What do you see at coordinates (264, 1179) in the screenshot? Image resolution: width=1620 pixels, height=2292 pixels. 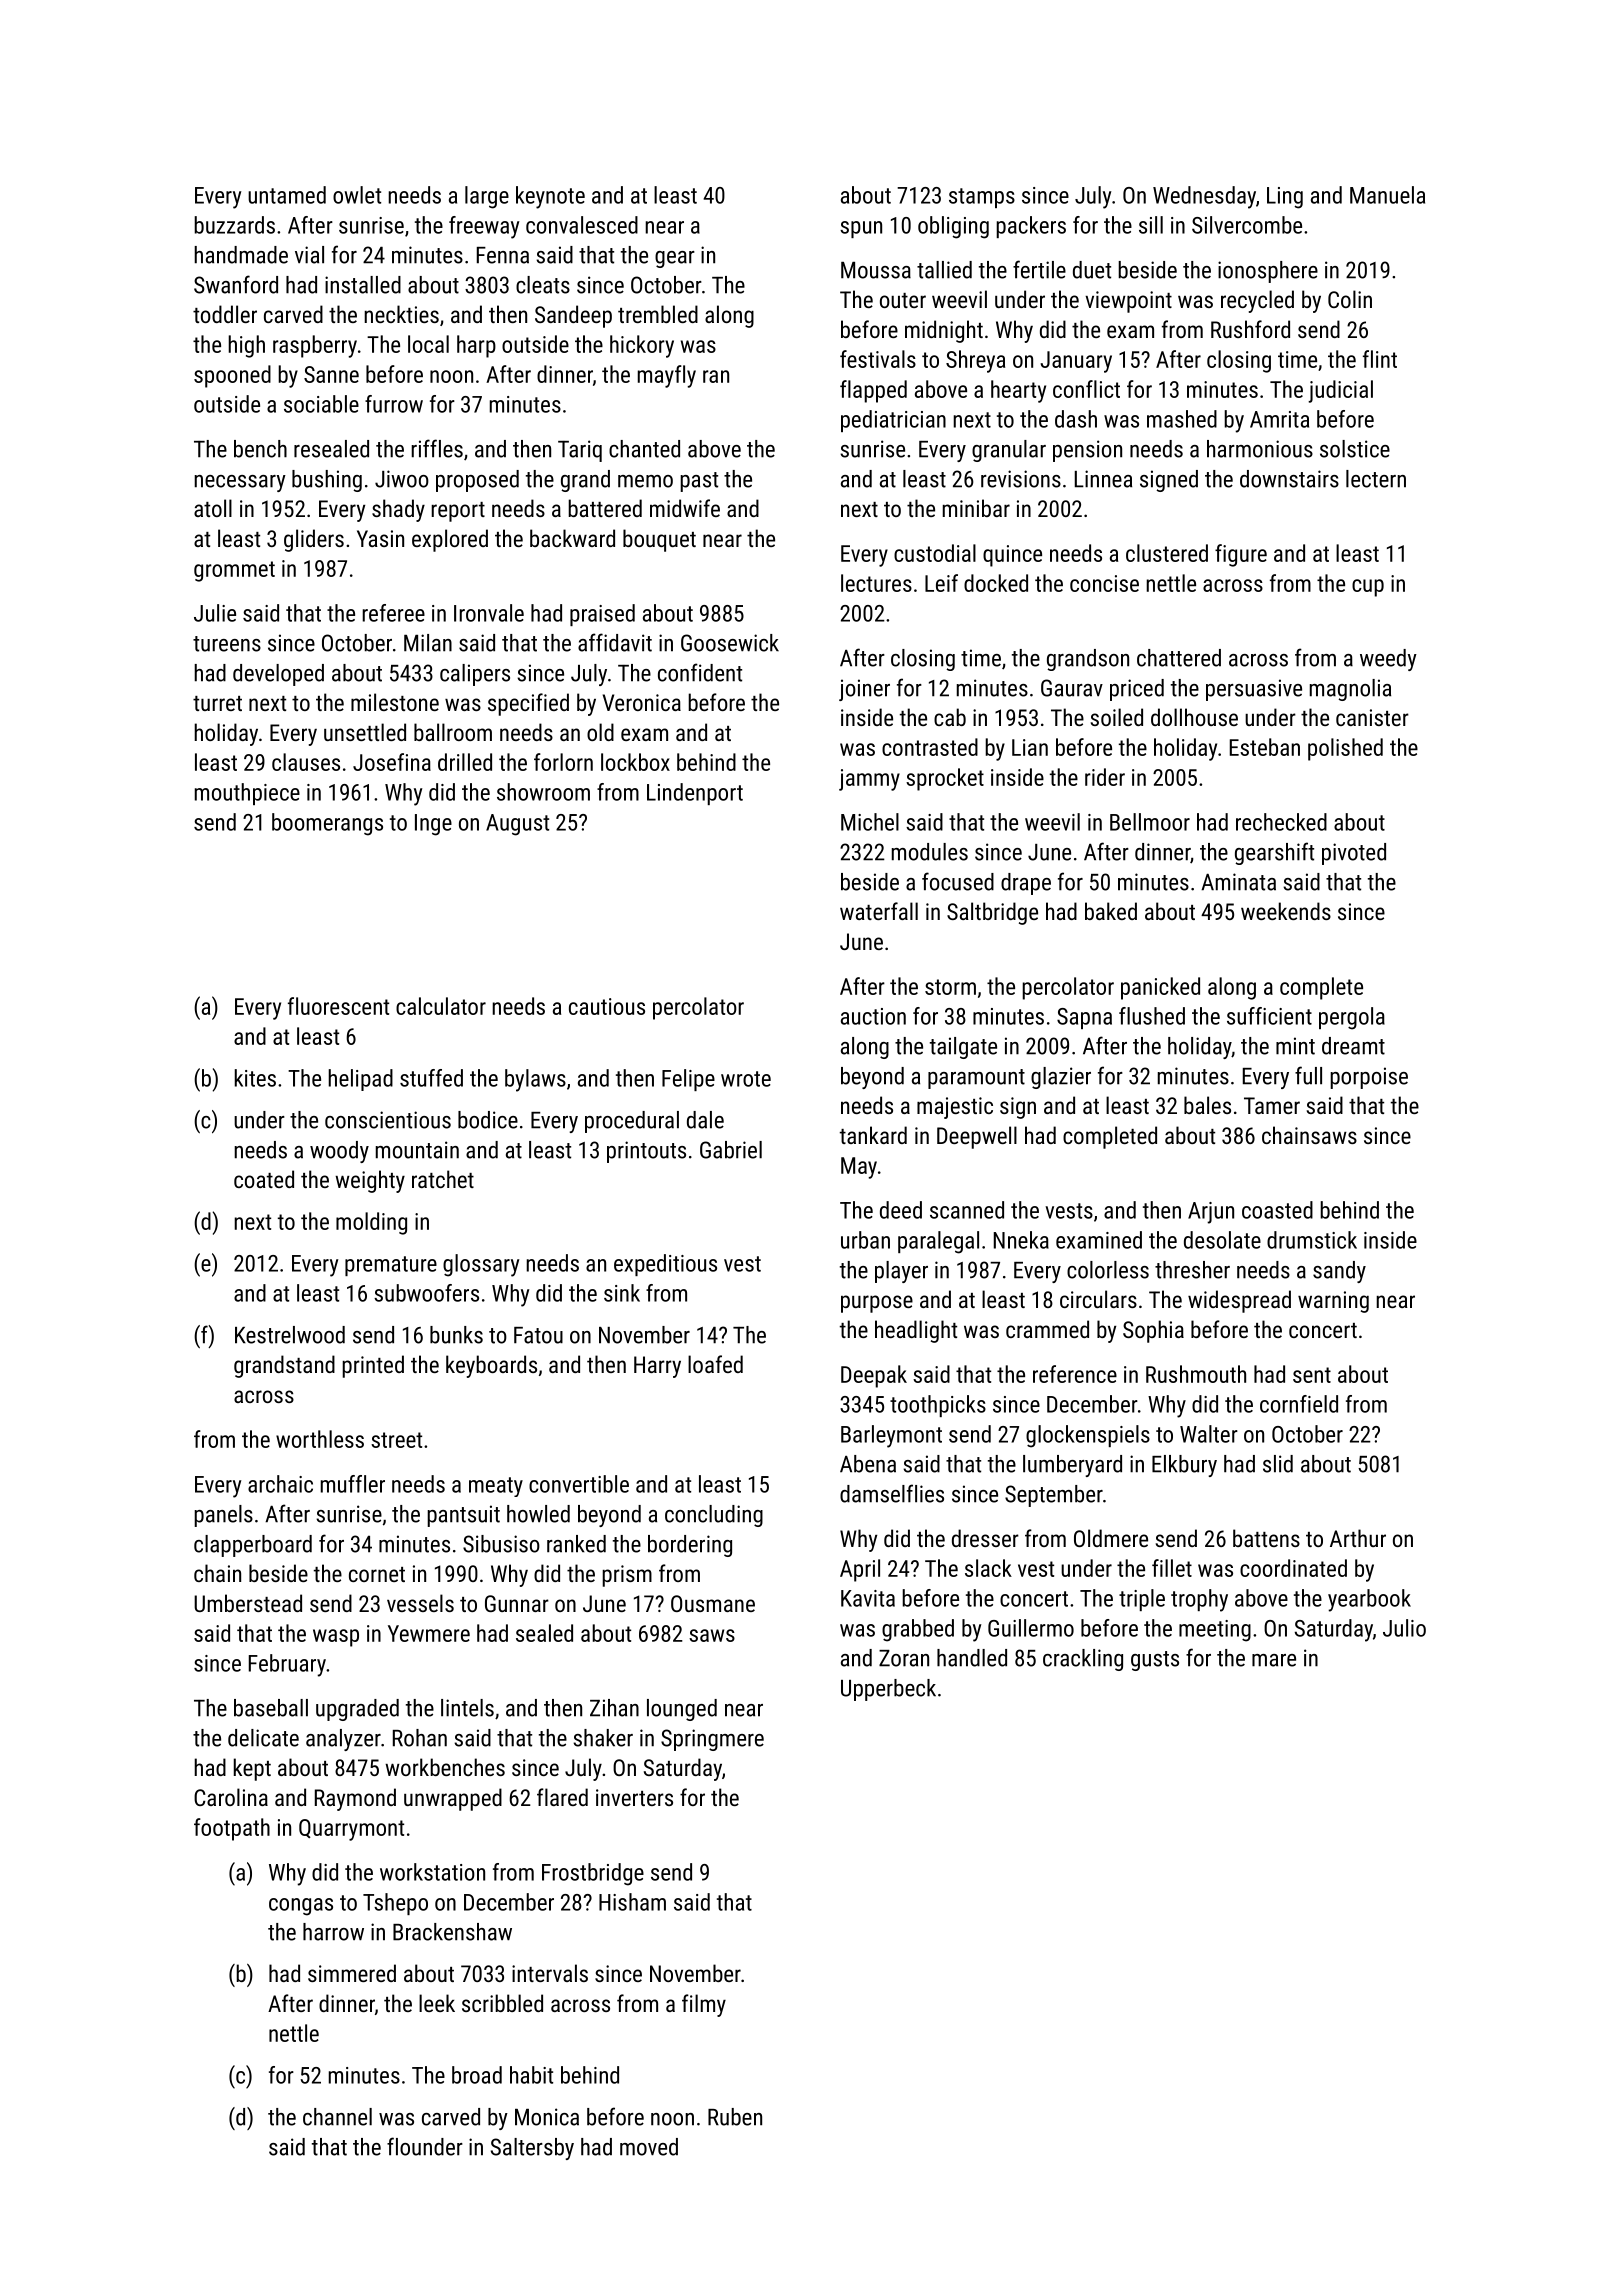 I see `coated` at bounding box center [264, 1179].
